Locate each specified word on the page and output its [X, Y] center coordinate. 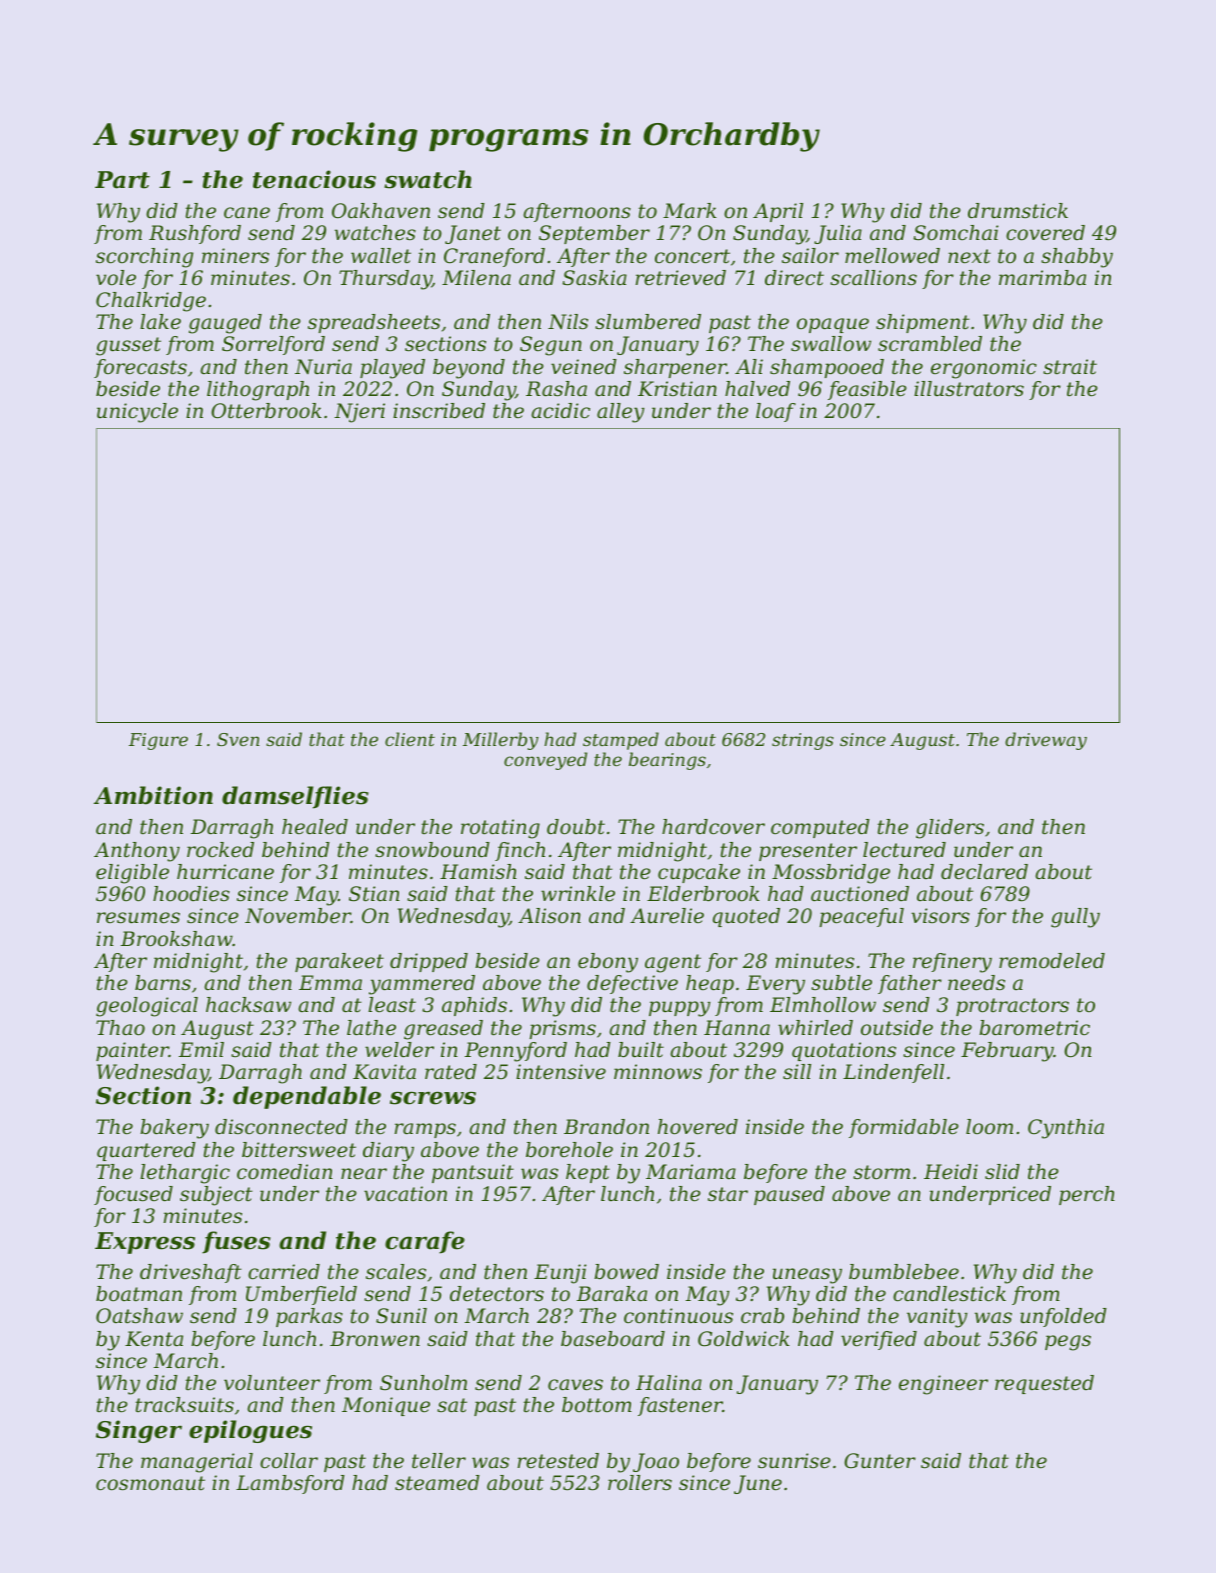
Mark [690, 211]
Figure [158, 741]
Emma [330, 983]
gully [1075, 918]
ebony [608, 963]
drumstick [1018, 211]
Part [122, 180]
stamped [621, 741]
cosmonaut [150, 1483]
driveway [1046, 741]
